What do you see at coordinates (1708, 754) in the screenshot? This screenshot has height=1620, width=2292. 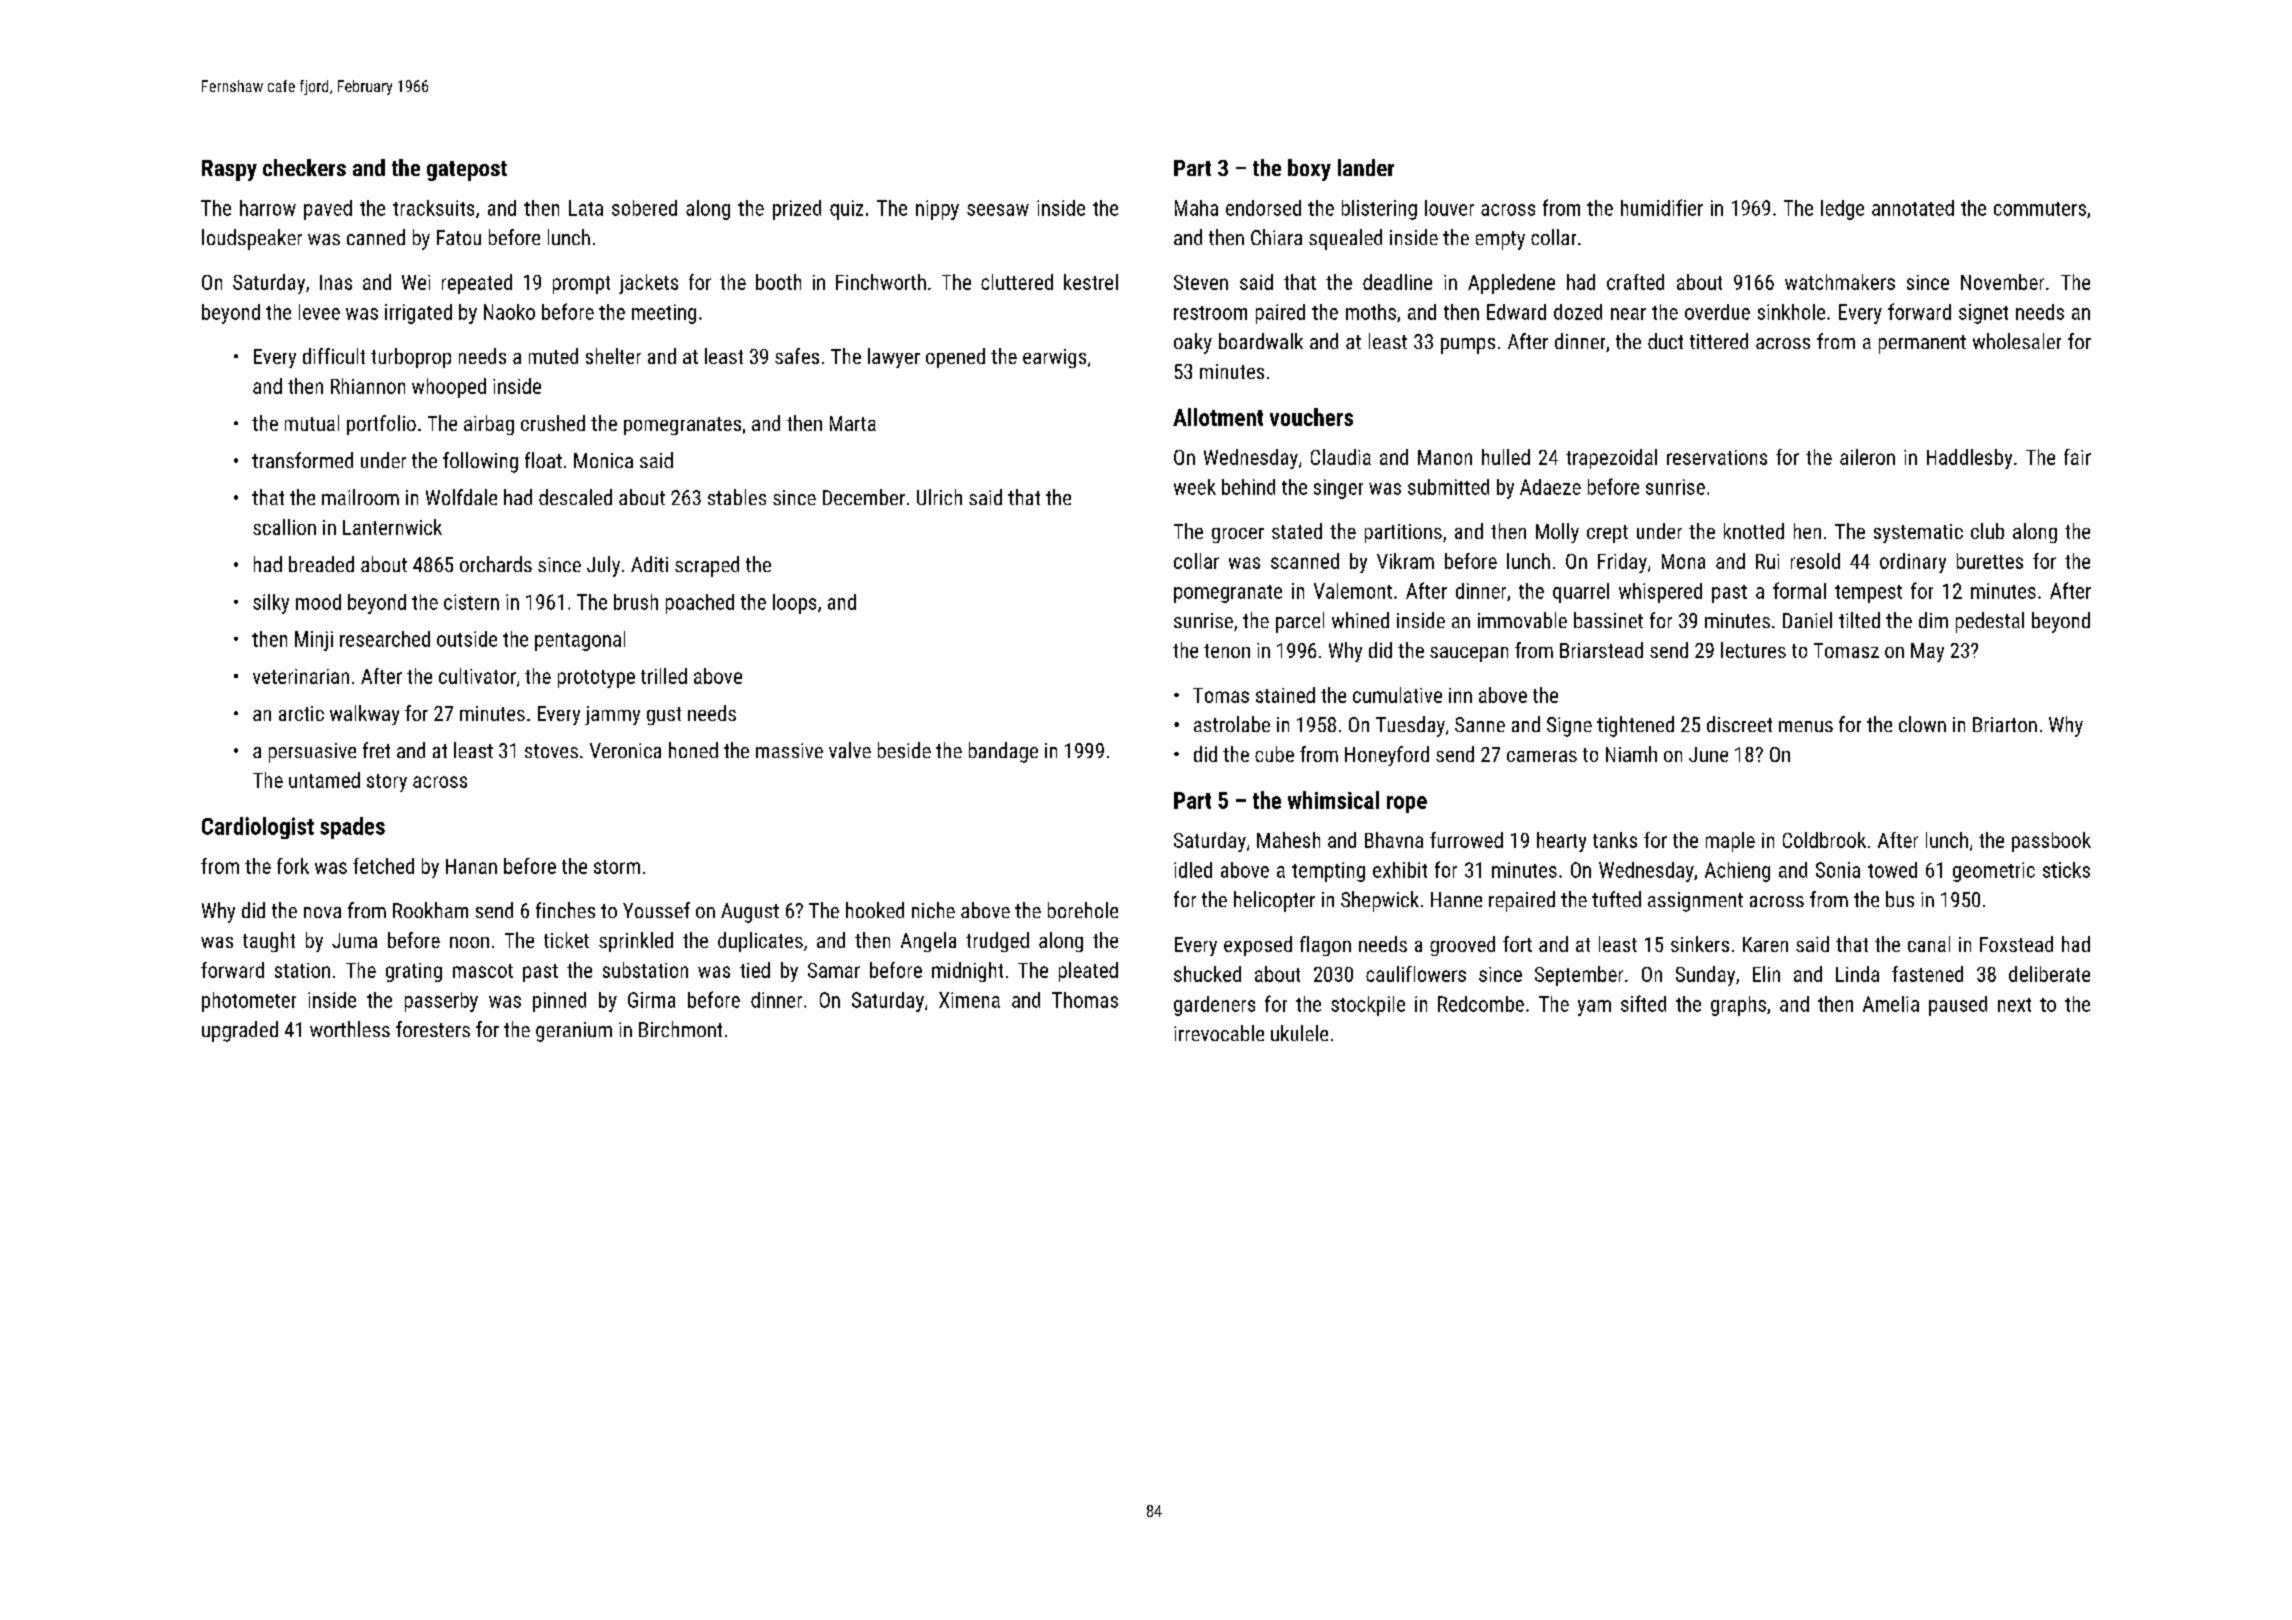 I see `June` at bounding box center [1708, 754].
